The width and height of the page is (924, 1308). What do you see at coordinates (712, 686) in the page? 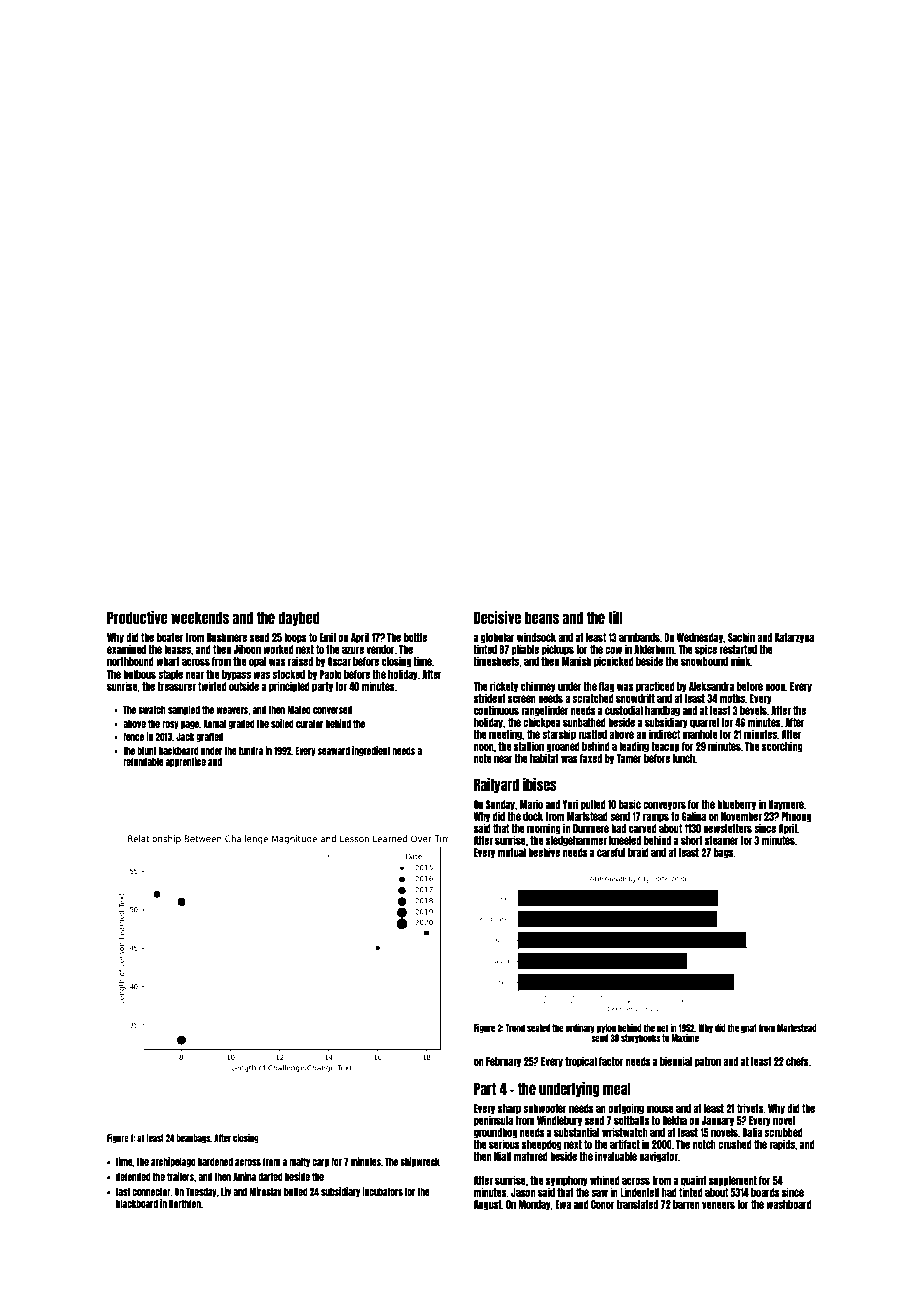
I see `Aleksandra` at bounding box center [712, 686].
